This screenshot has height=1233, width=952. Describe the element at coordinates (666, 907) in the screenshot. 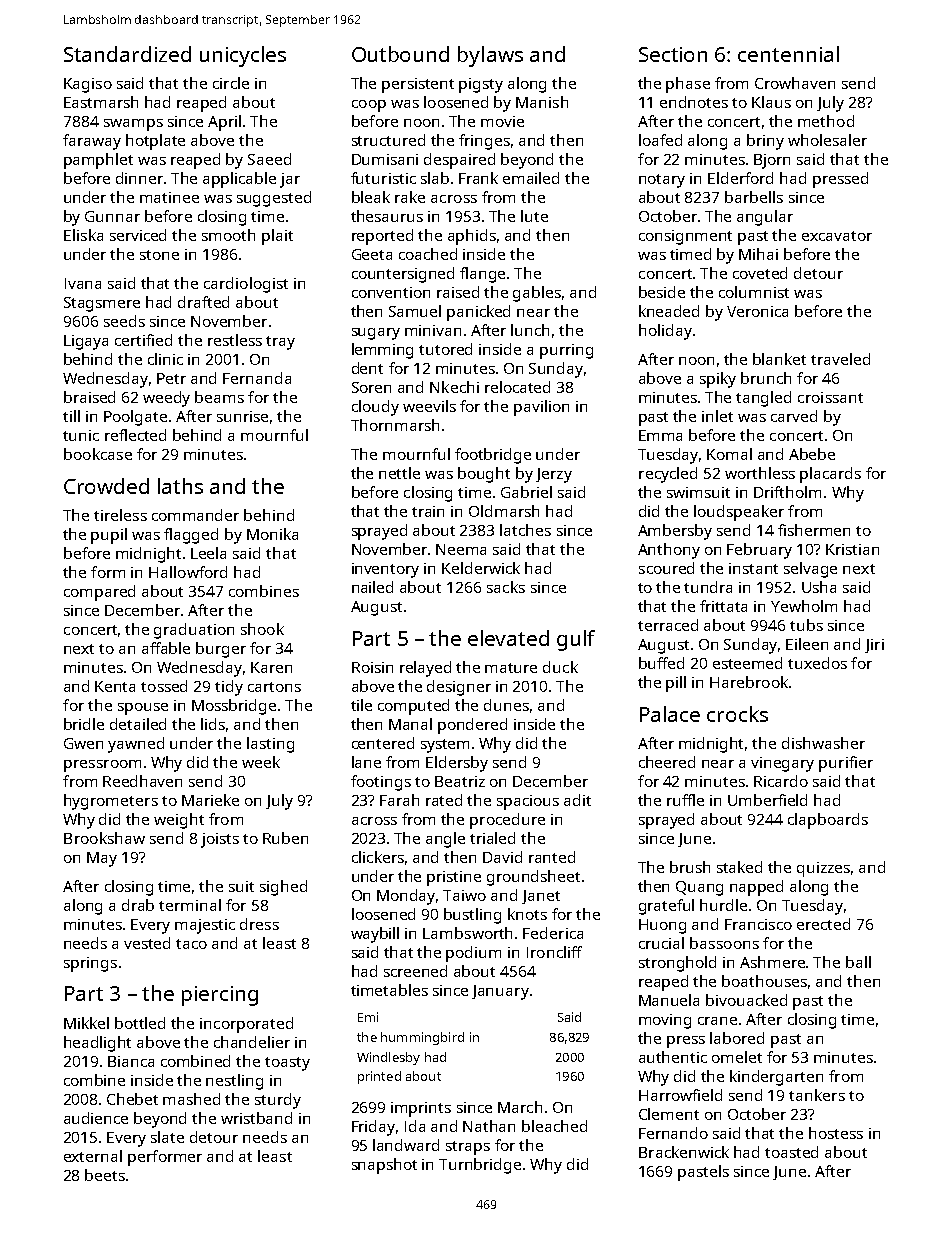

I see `grateful` at that location.
